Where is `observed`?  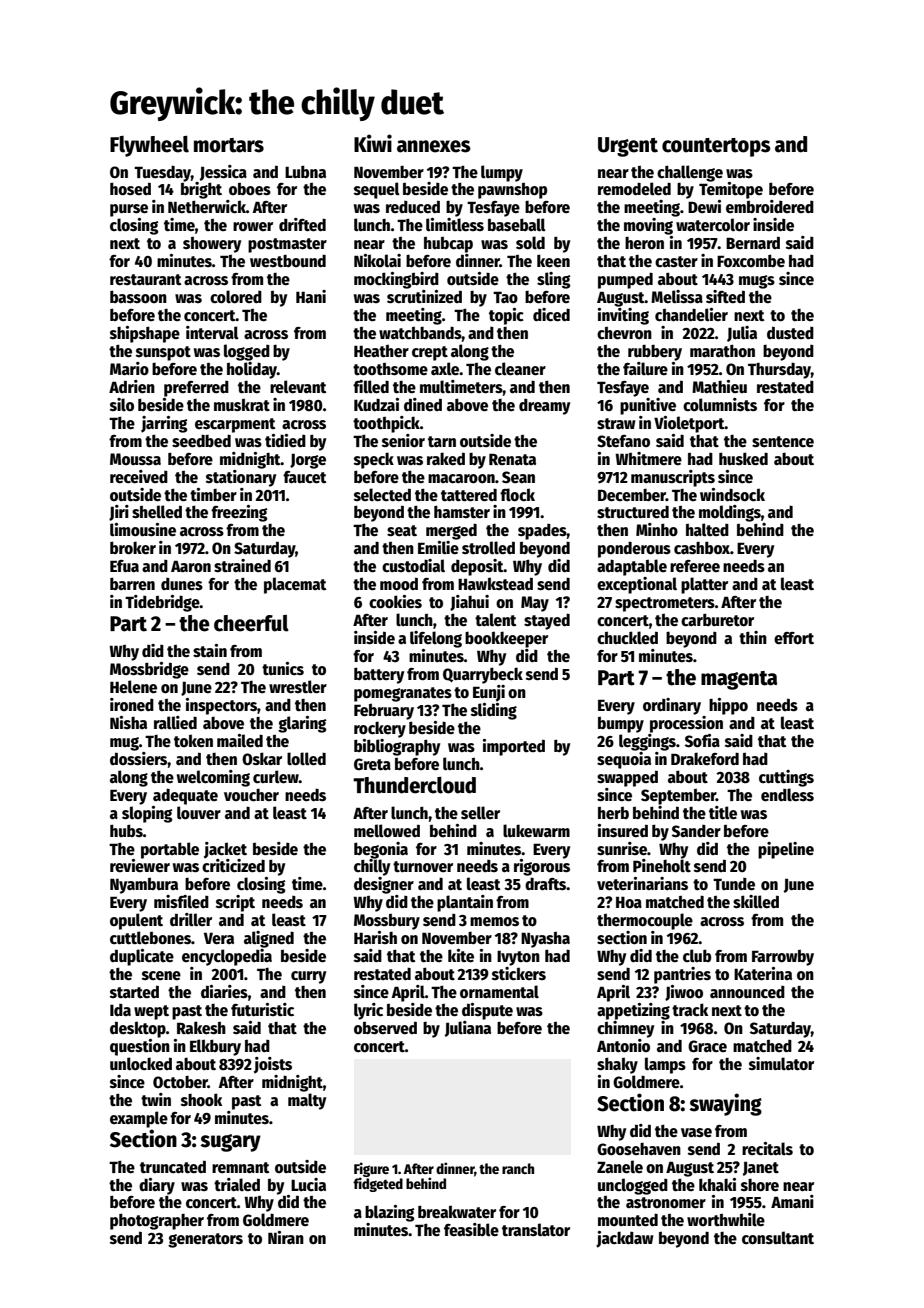
observed is located at coordinates (385, 1027).
